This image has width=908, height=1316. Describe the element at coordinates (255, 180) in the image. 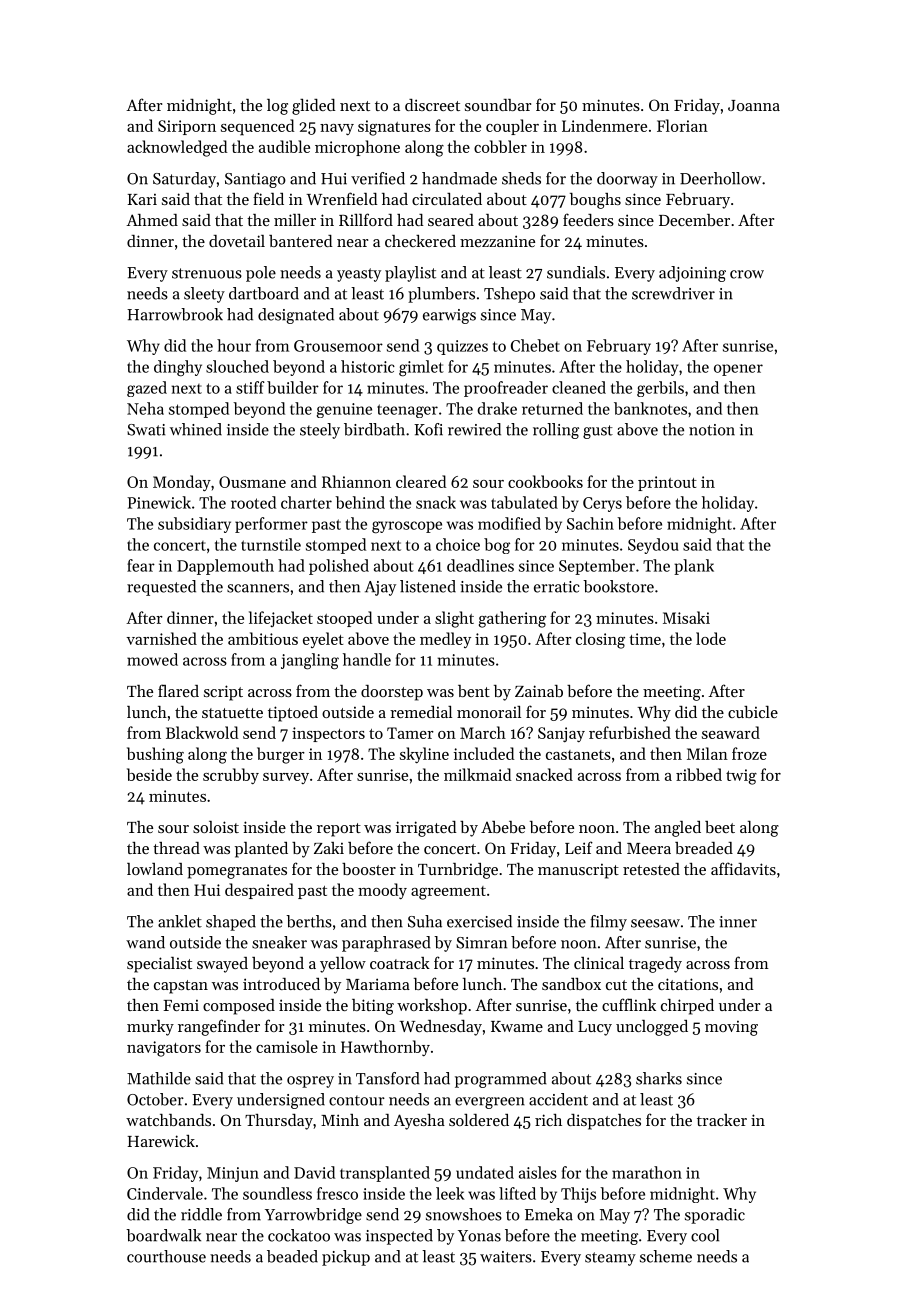

I see `Santiago` at that location.
